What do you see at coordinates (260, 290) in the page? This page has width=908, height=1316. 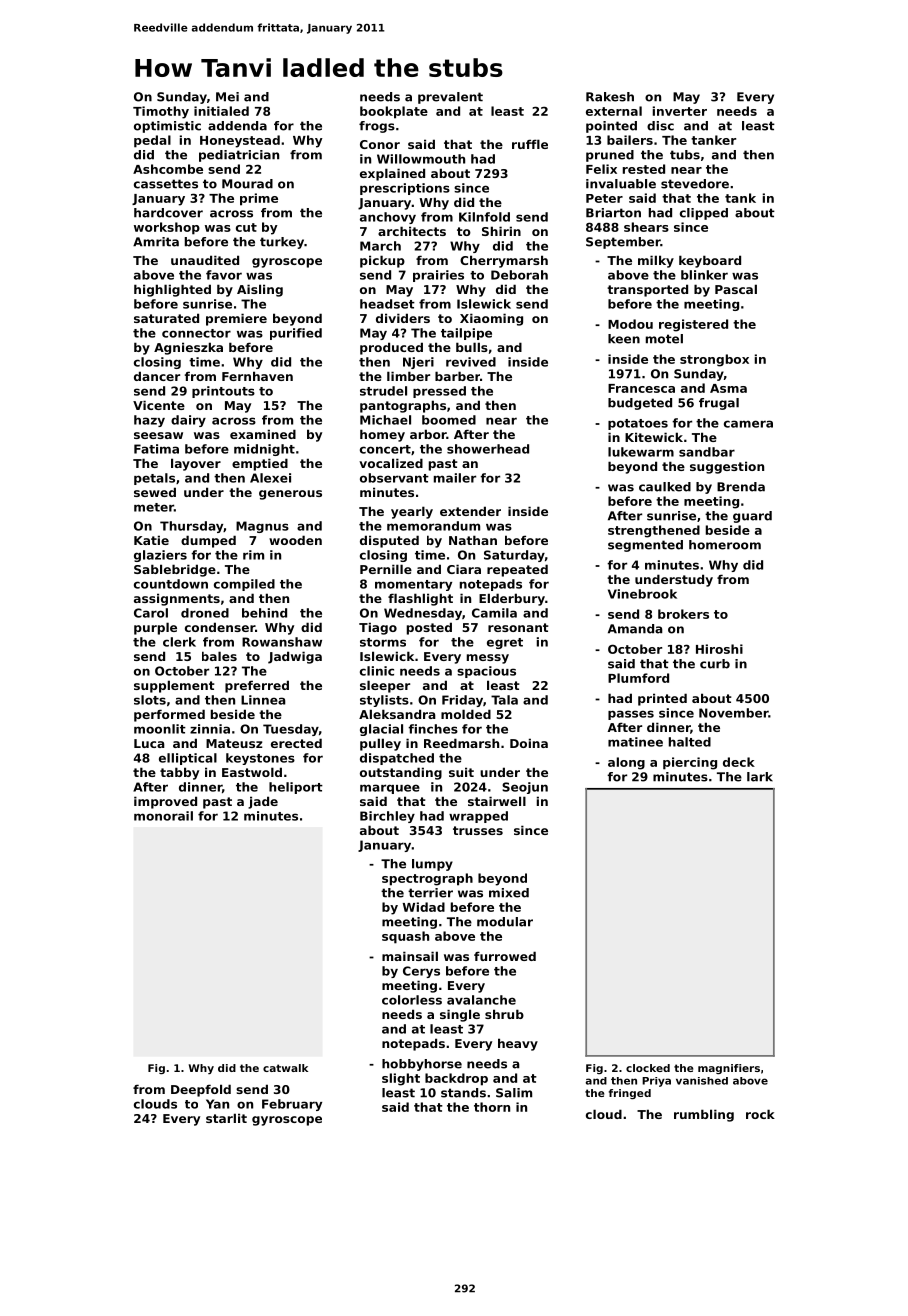 I see `Aisling` at bounding box center [260, 290].
